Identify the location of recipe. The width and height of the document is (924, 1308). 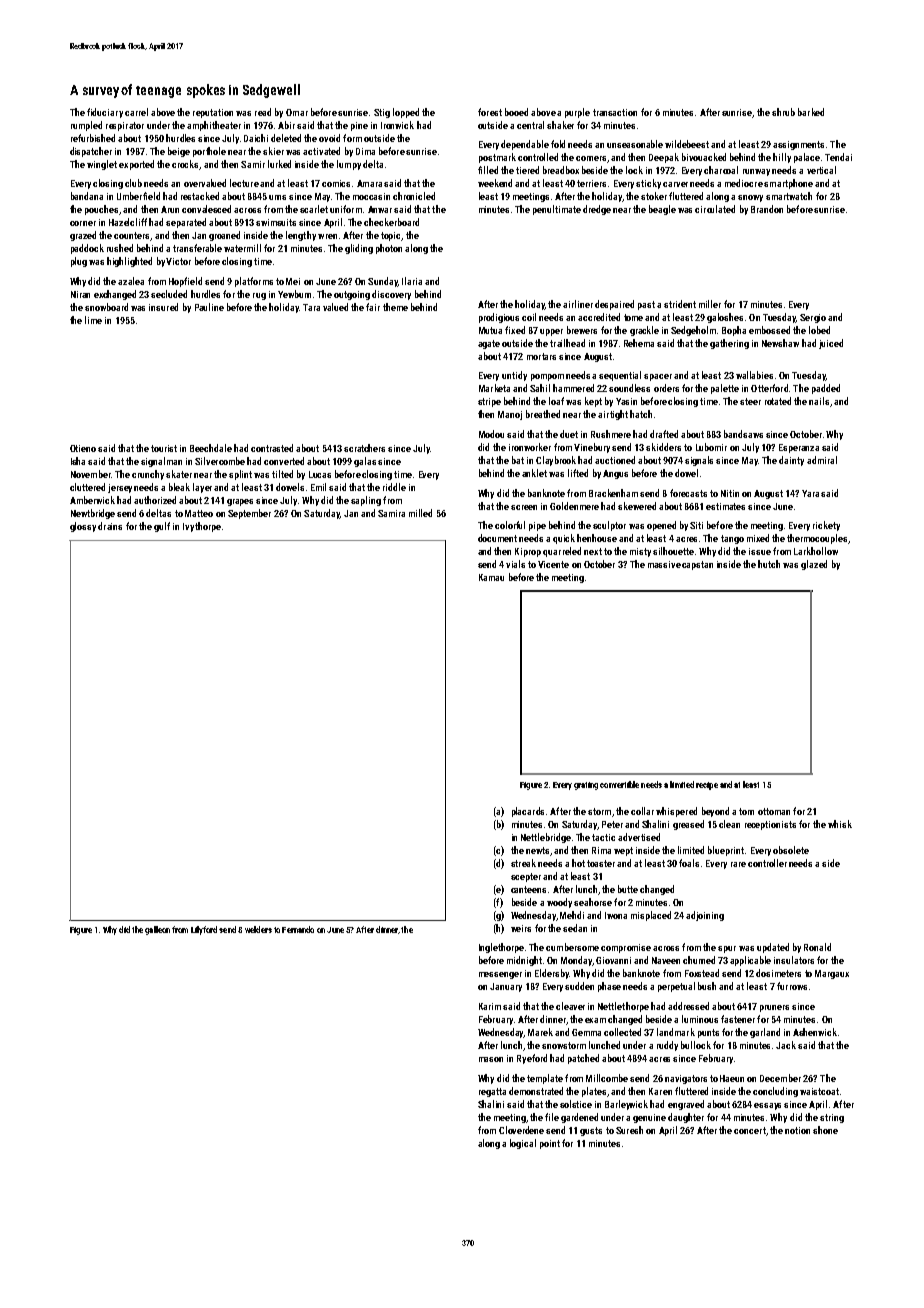
(707, 786).
